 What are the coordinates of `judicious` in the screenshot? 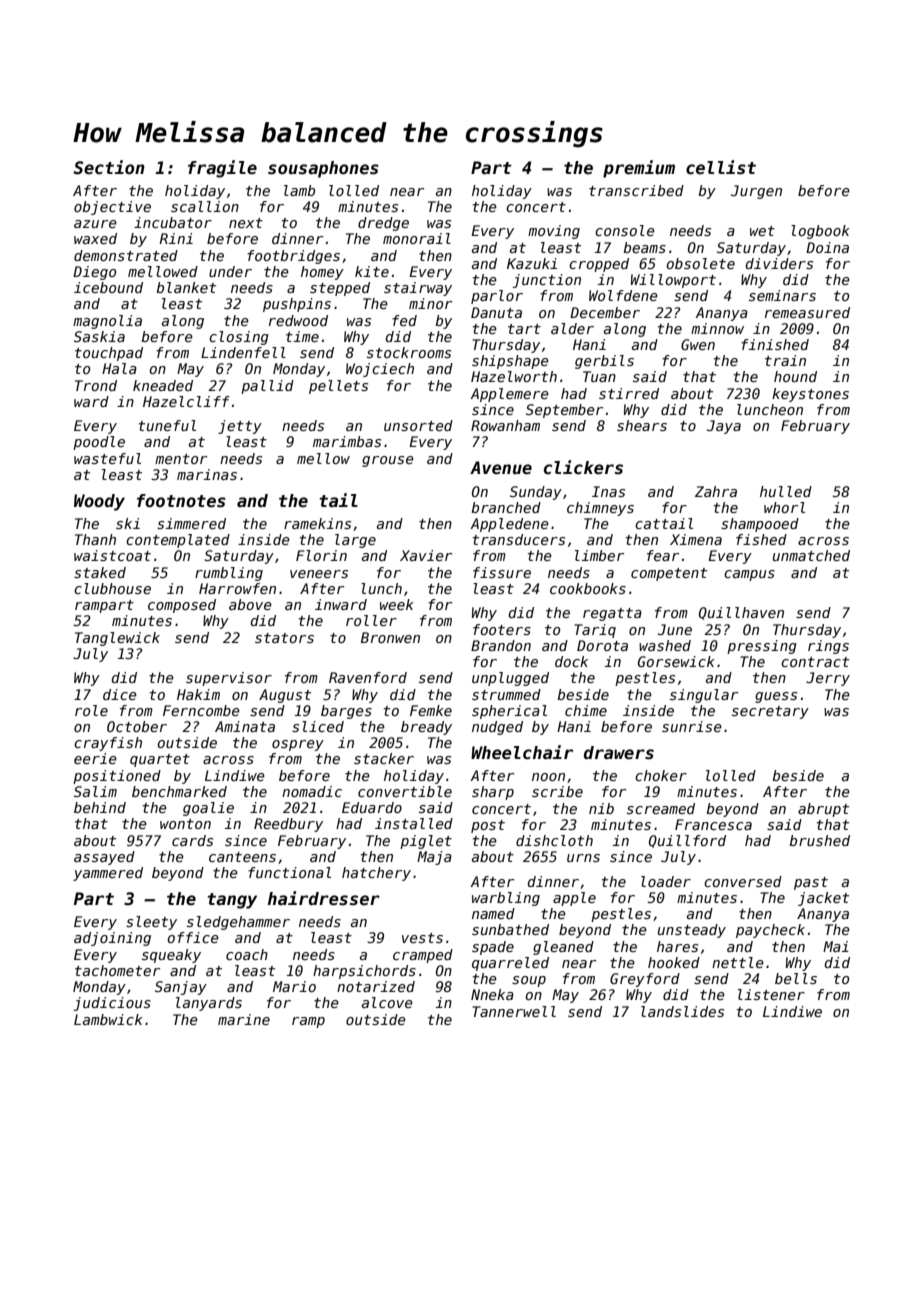 It's located at (112, 1004).
